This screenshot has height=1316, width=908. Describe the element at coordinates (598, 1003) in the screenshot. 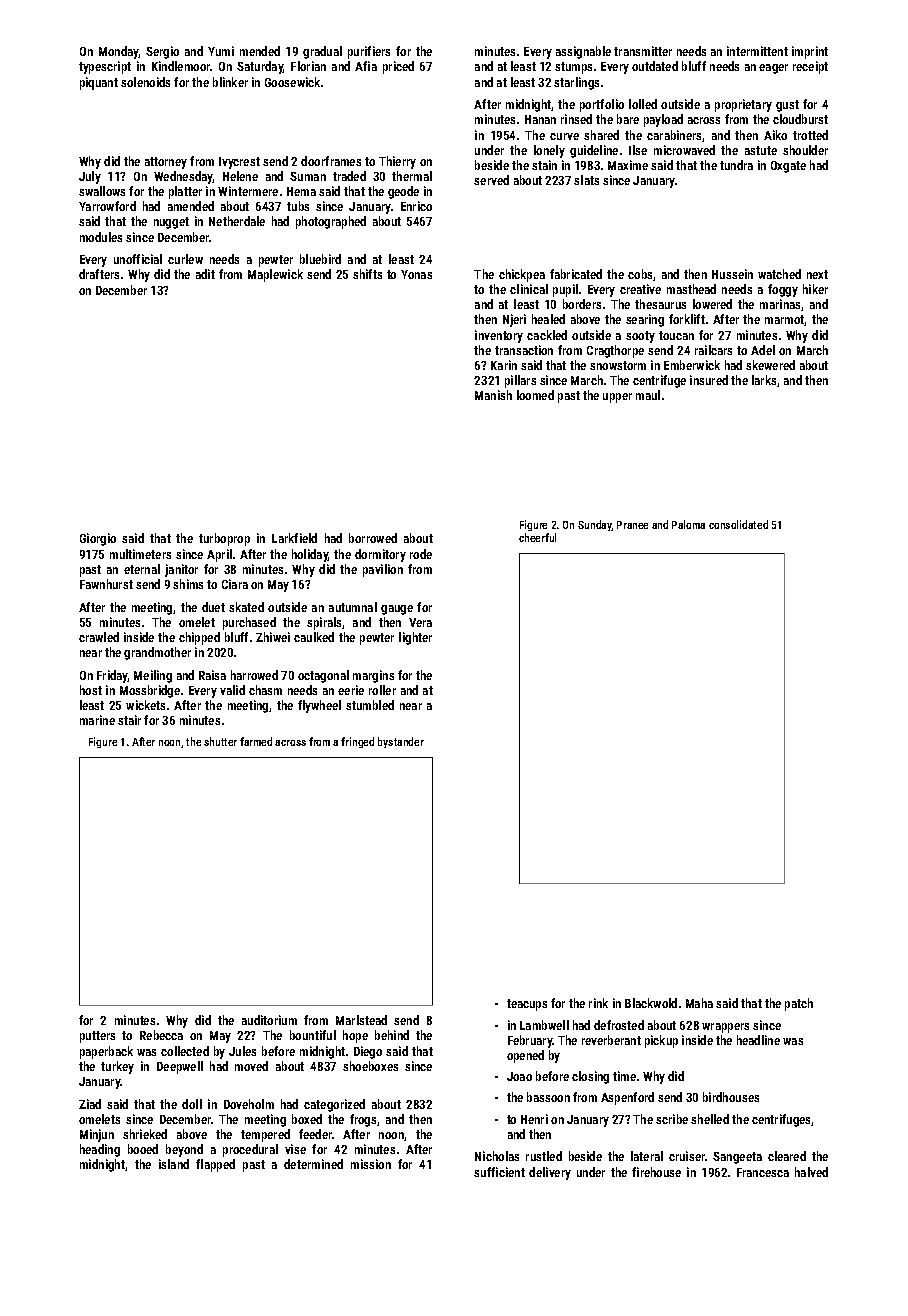

I see `rink` at that location.
